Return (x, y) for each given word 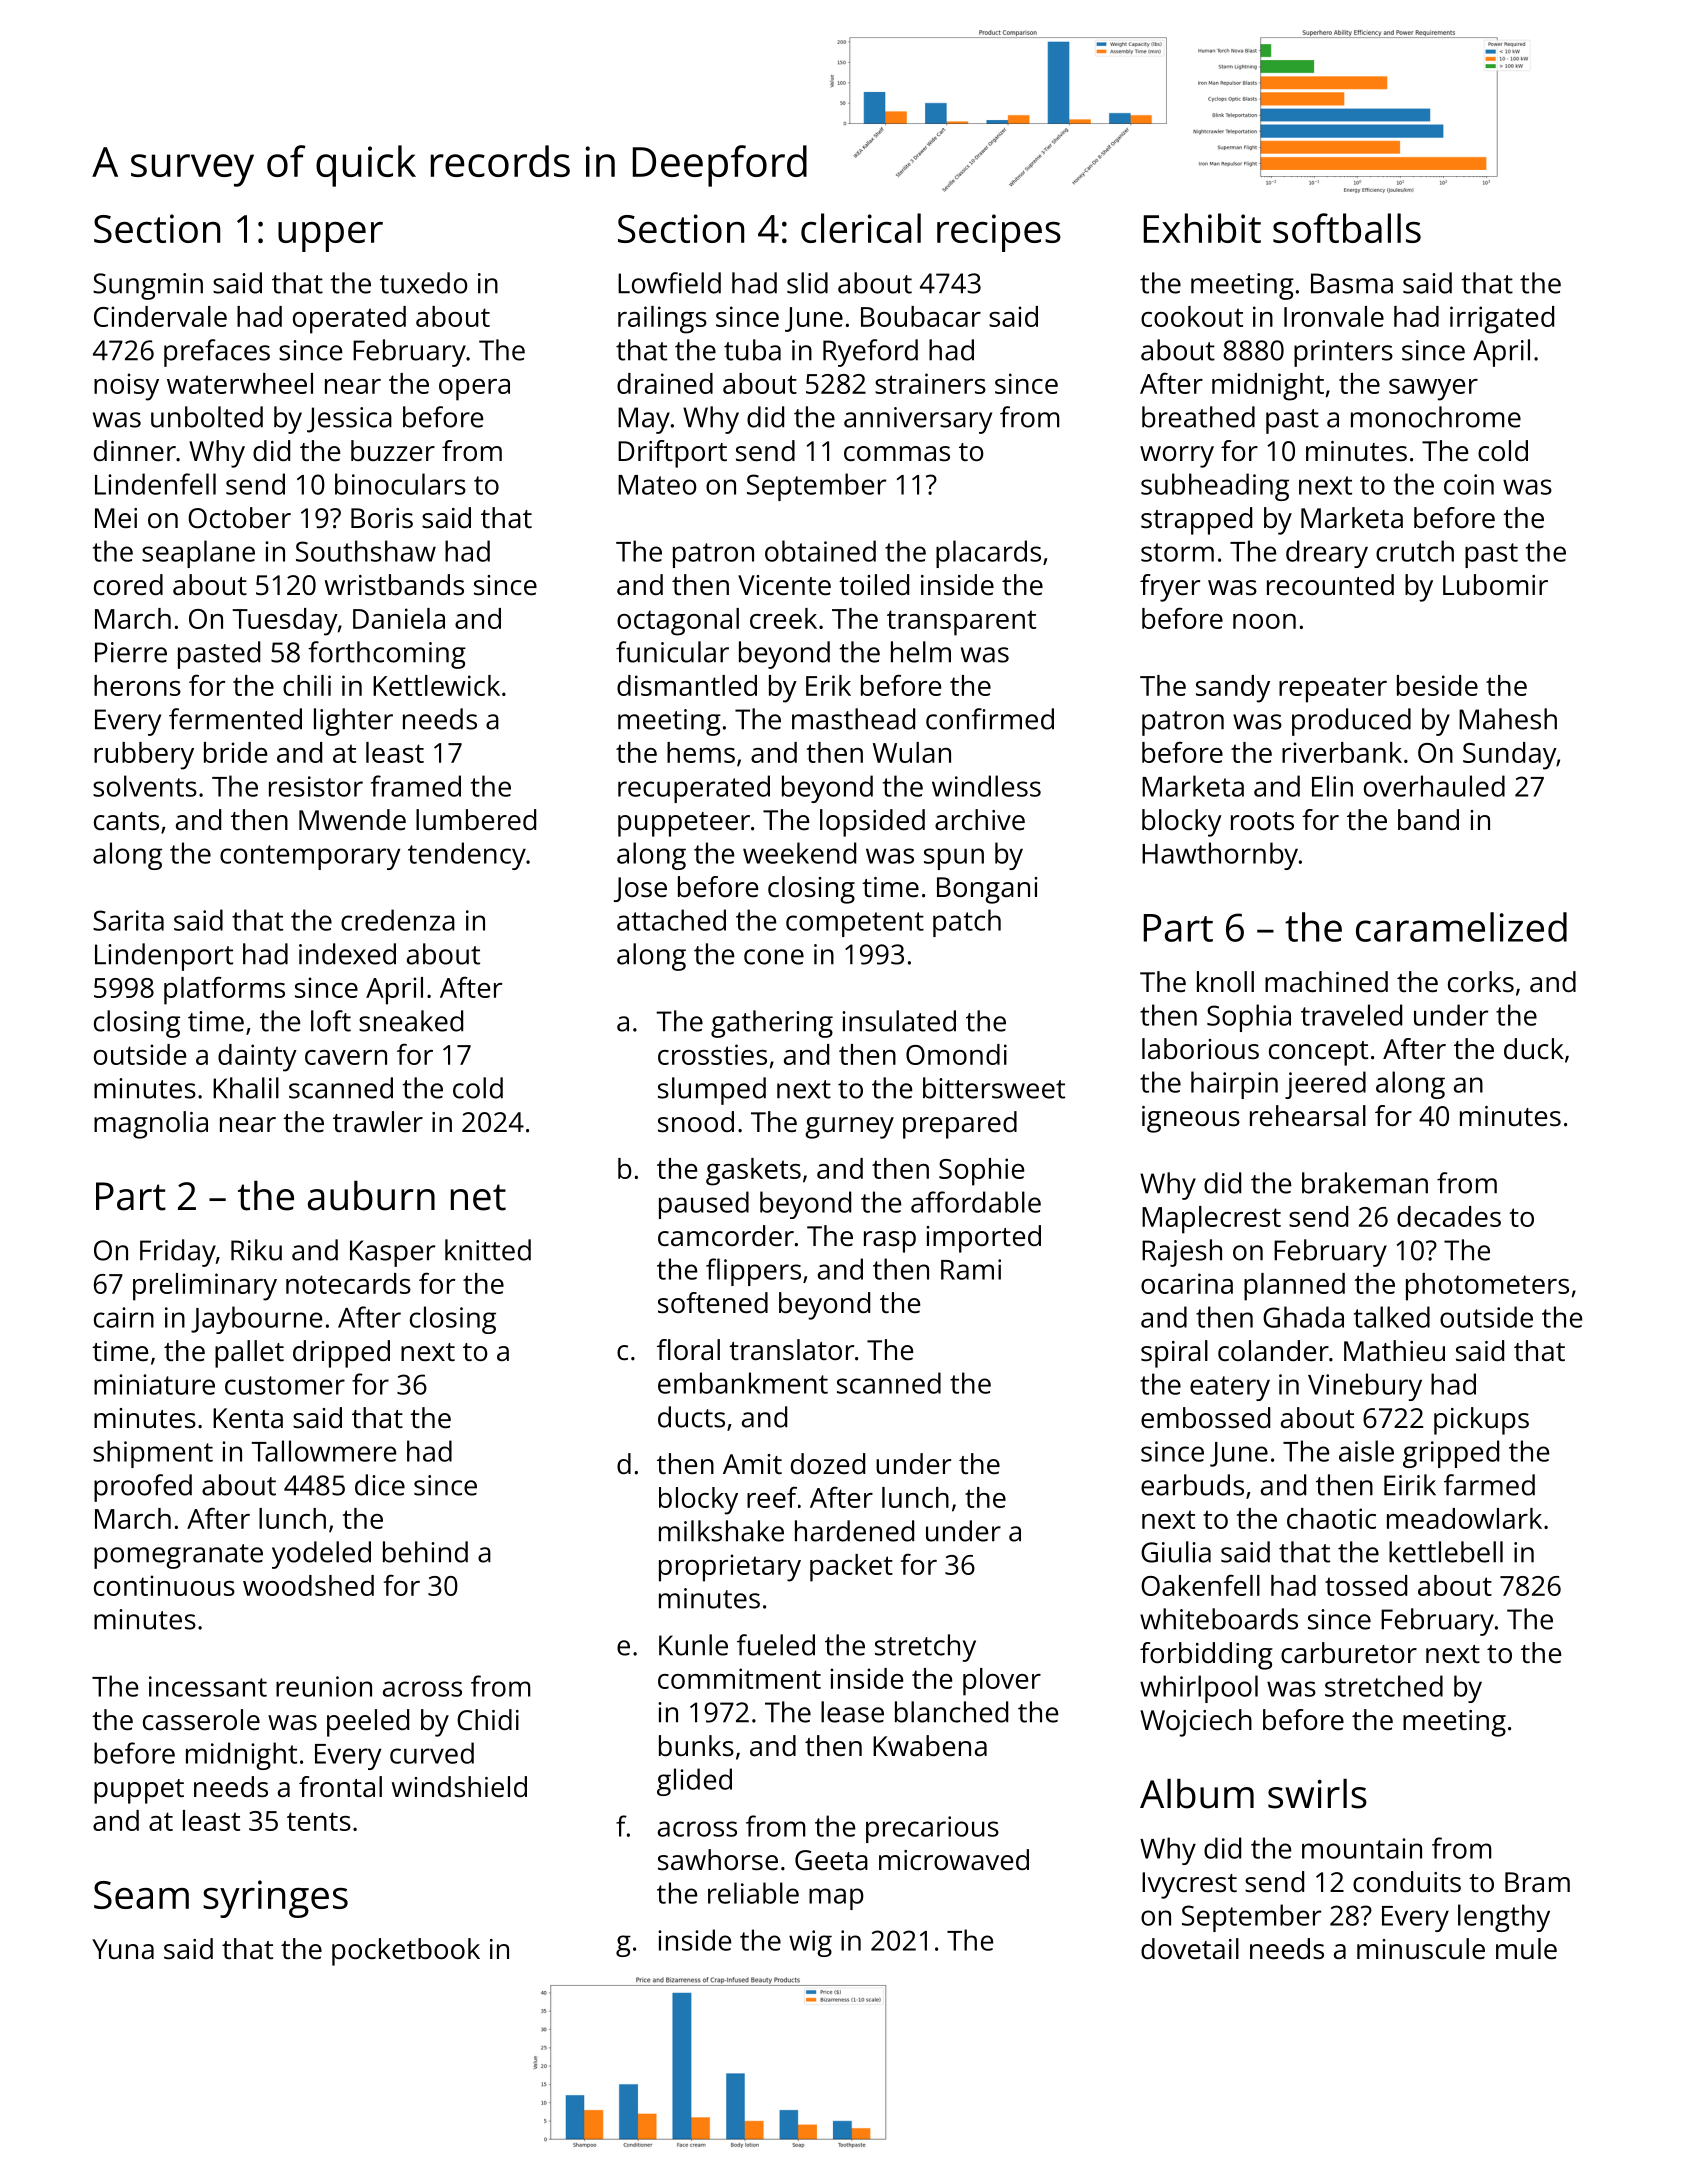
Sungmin (148, 286)
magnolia (151, 1125)
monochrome (1436, 417)
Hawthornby (1220, 856)
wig (810, 1943)
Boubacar (921, 316)
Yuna (123, 1949)
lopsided (872, 823)
